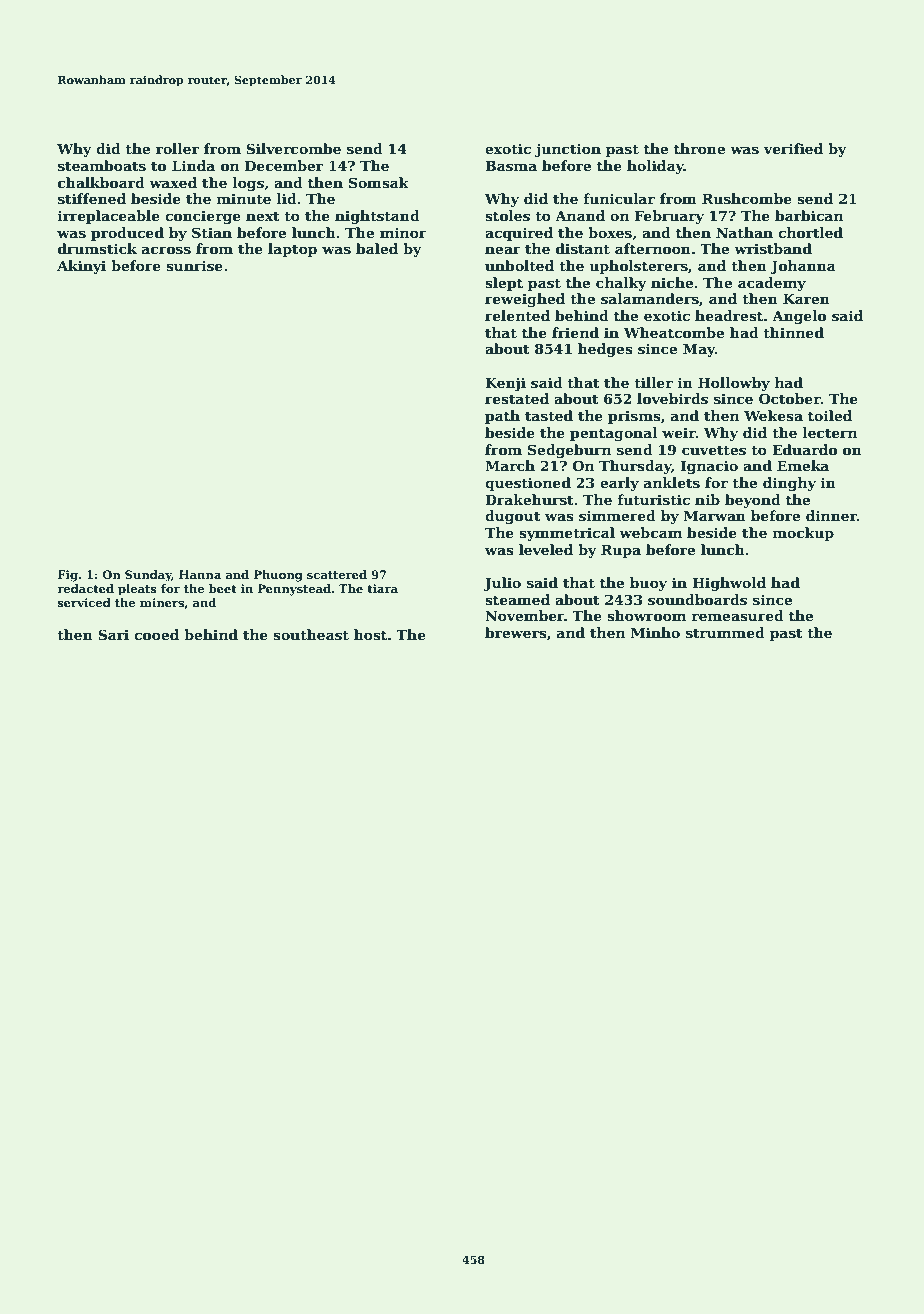  Describe the element at coordinates (166, 250) in the image. I see `across` at that location.
